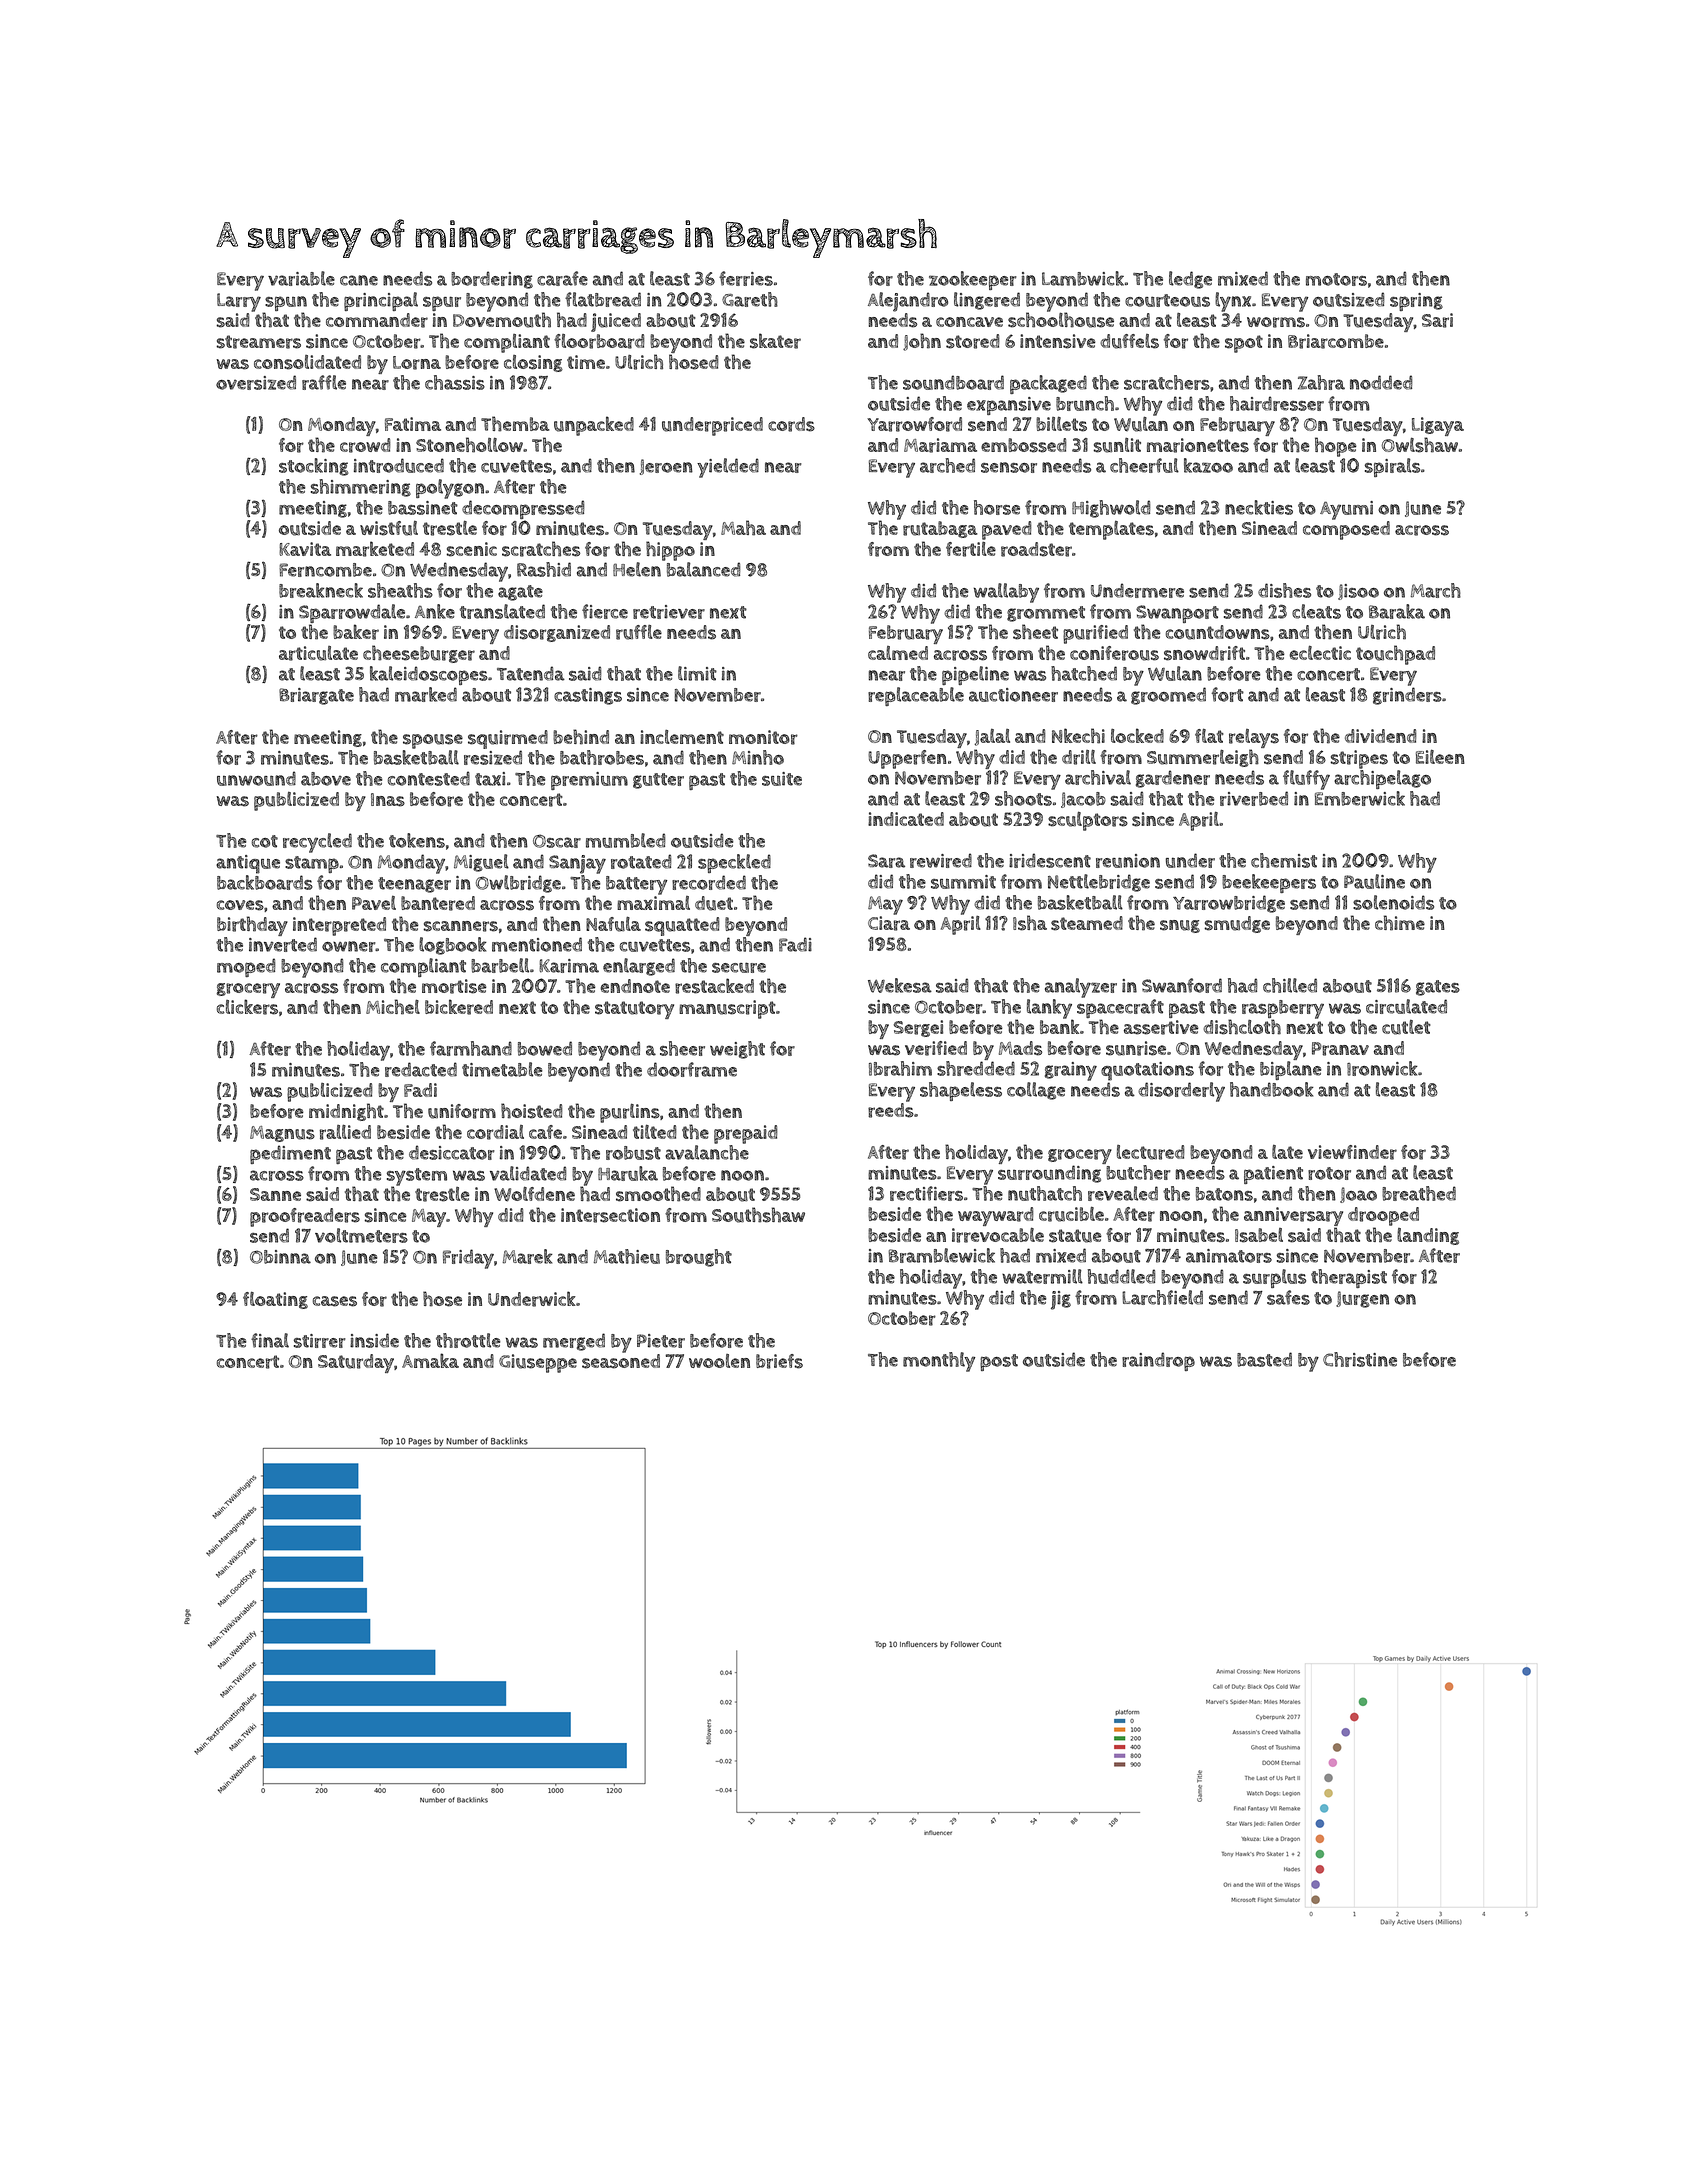  Describe the element at coordinates (737, 1050) in the image. I see `weight` at that location.
